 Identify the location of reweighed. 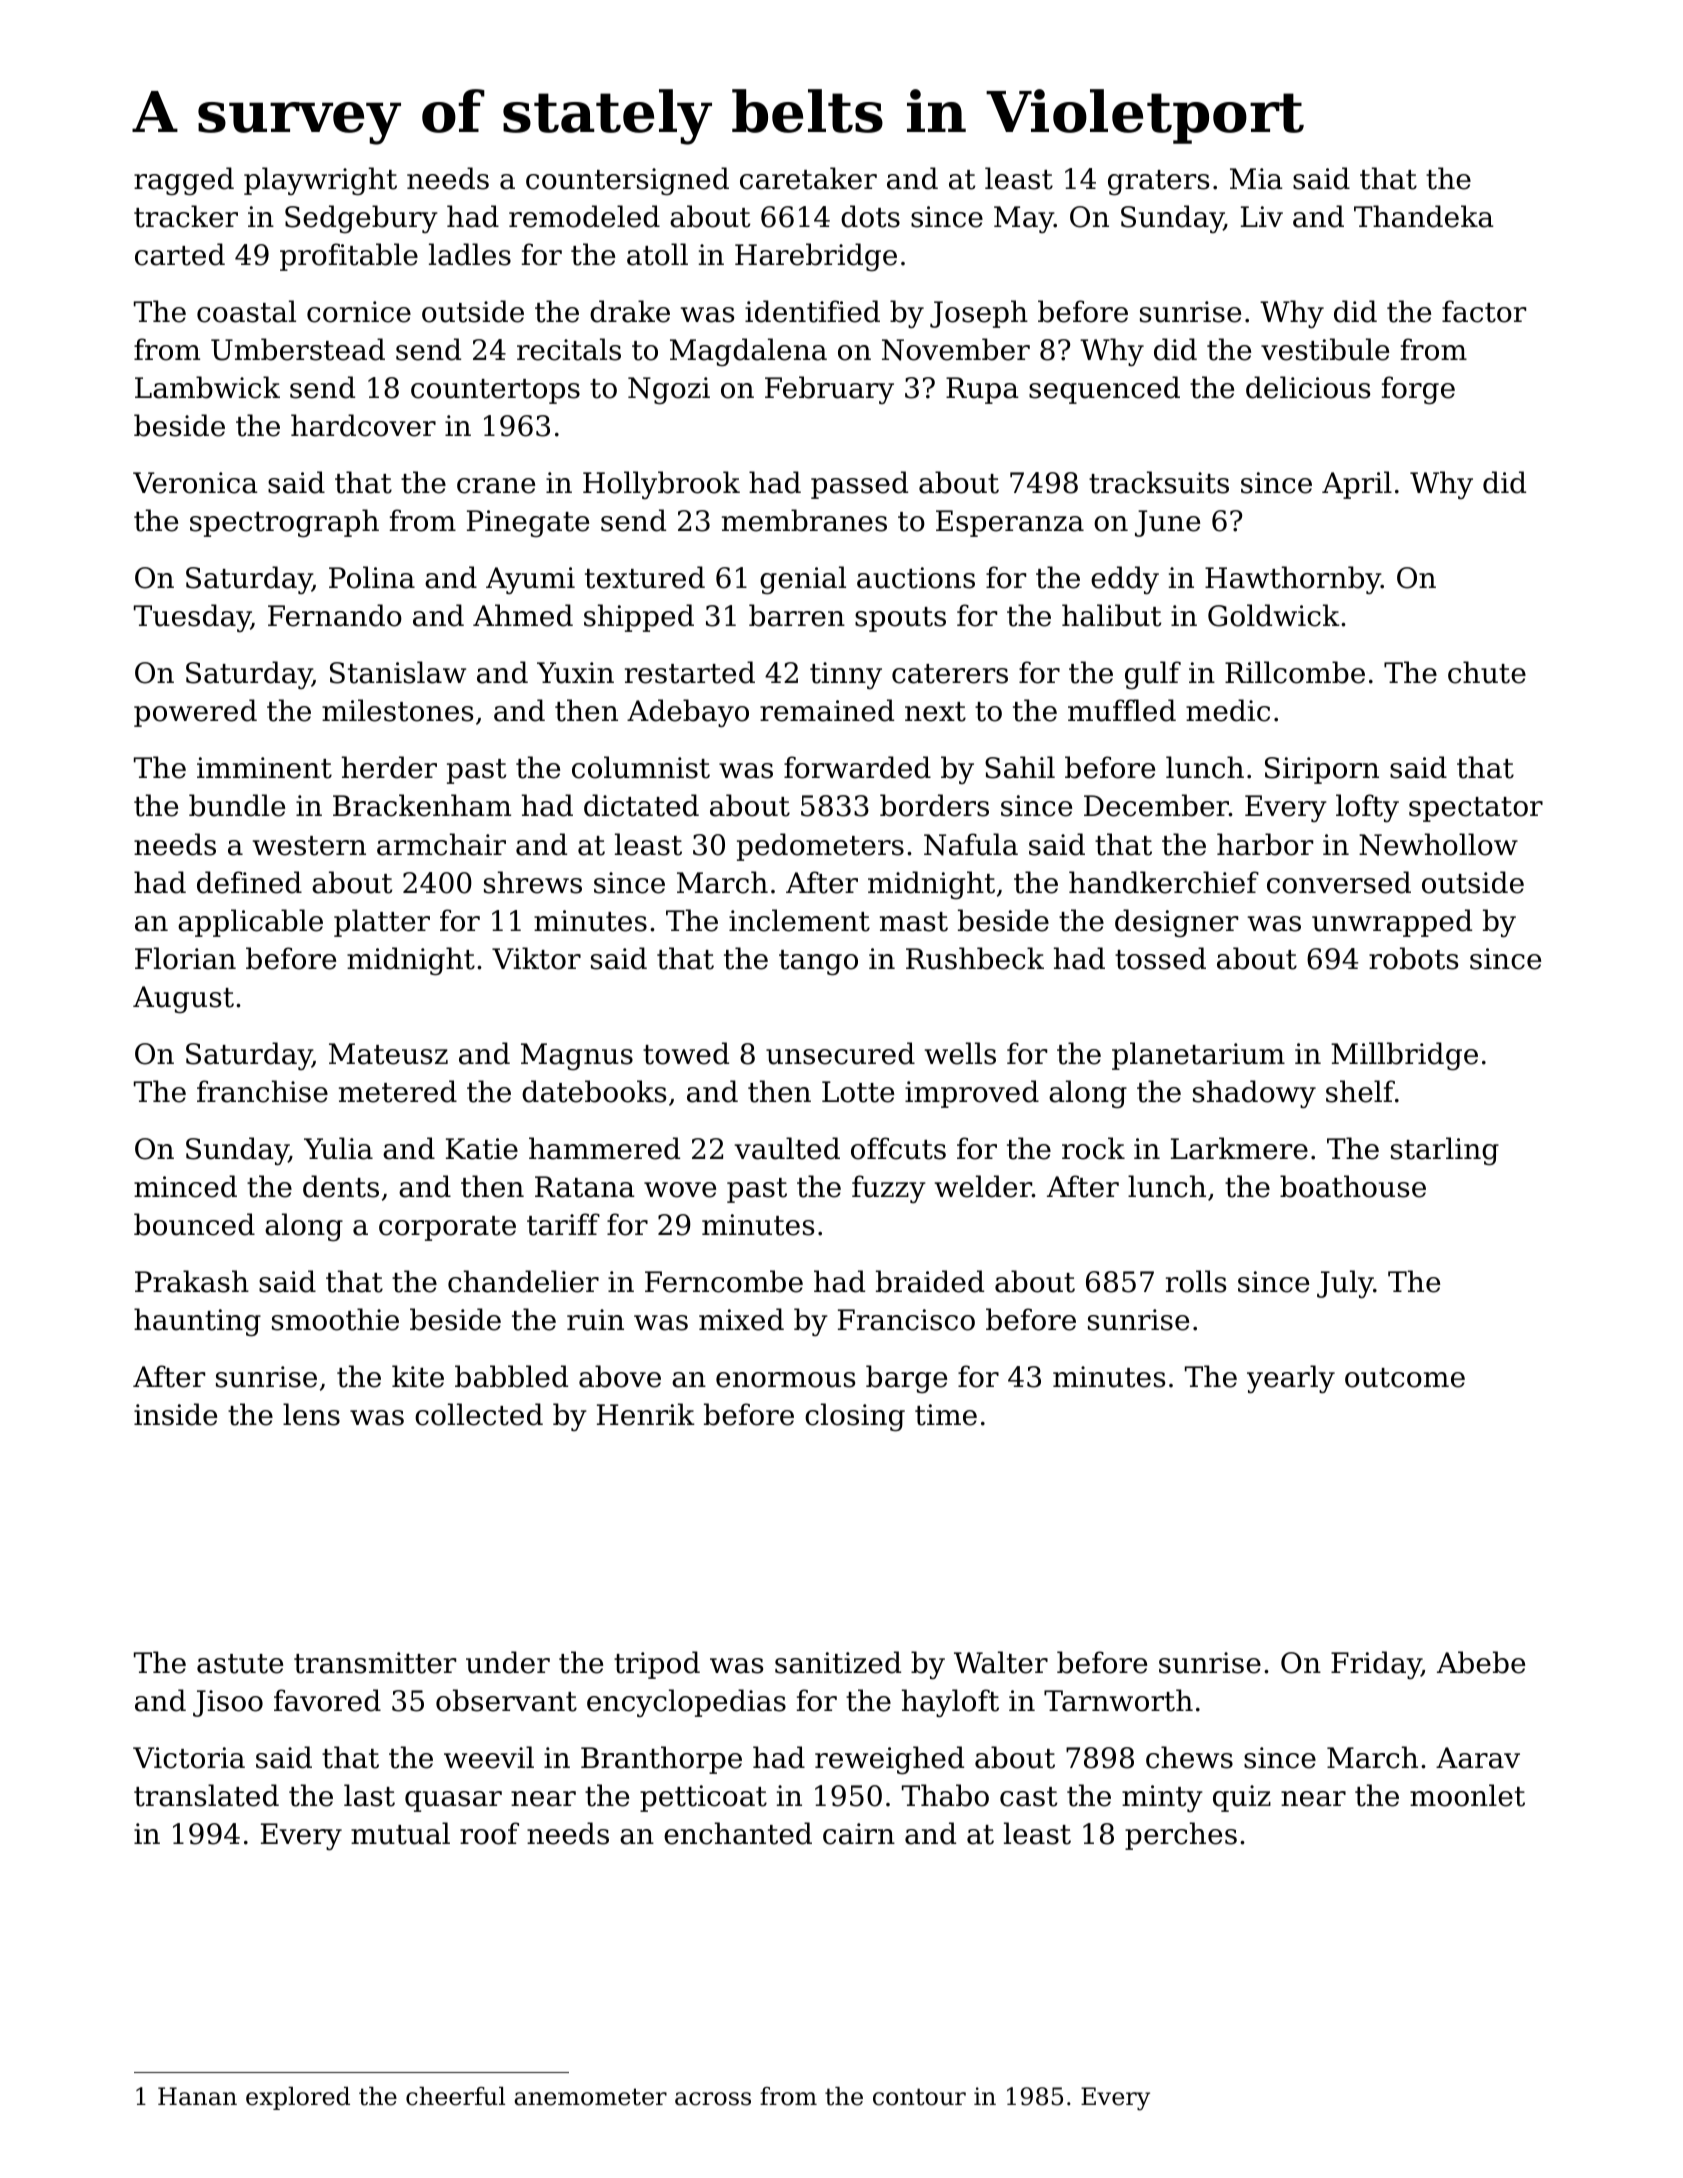
(889, 1760).
